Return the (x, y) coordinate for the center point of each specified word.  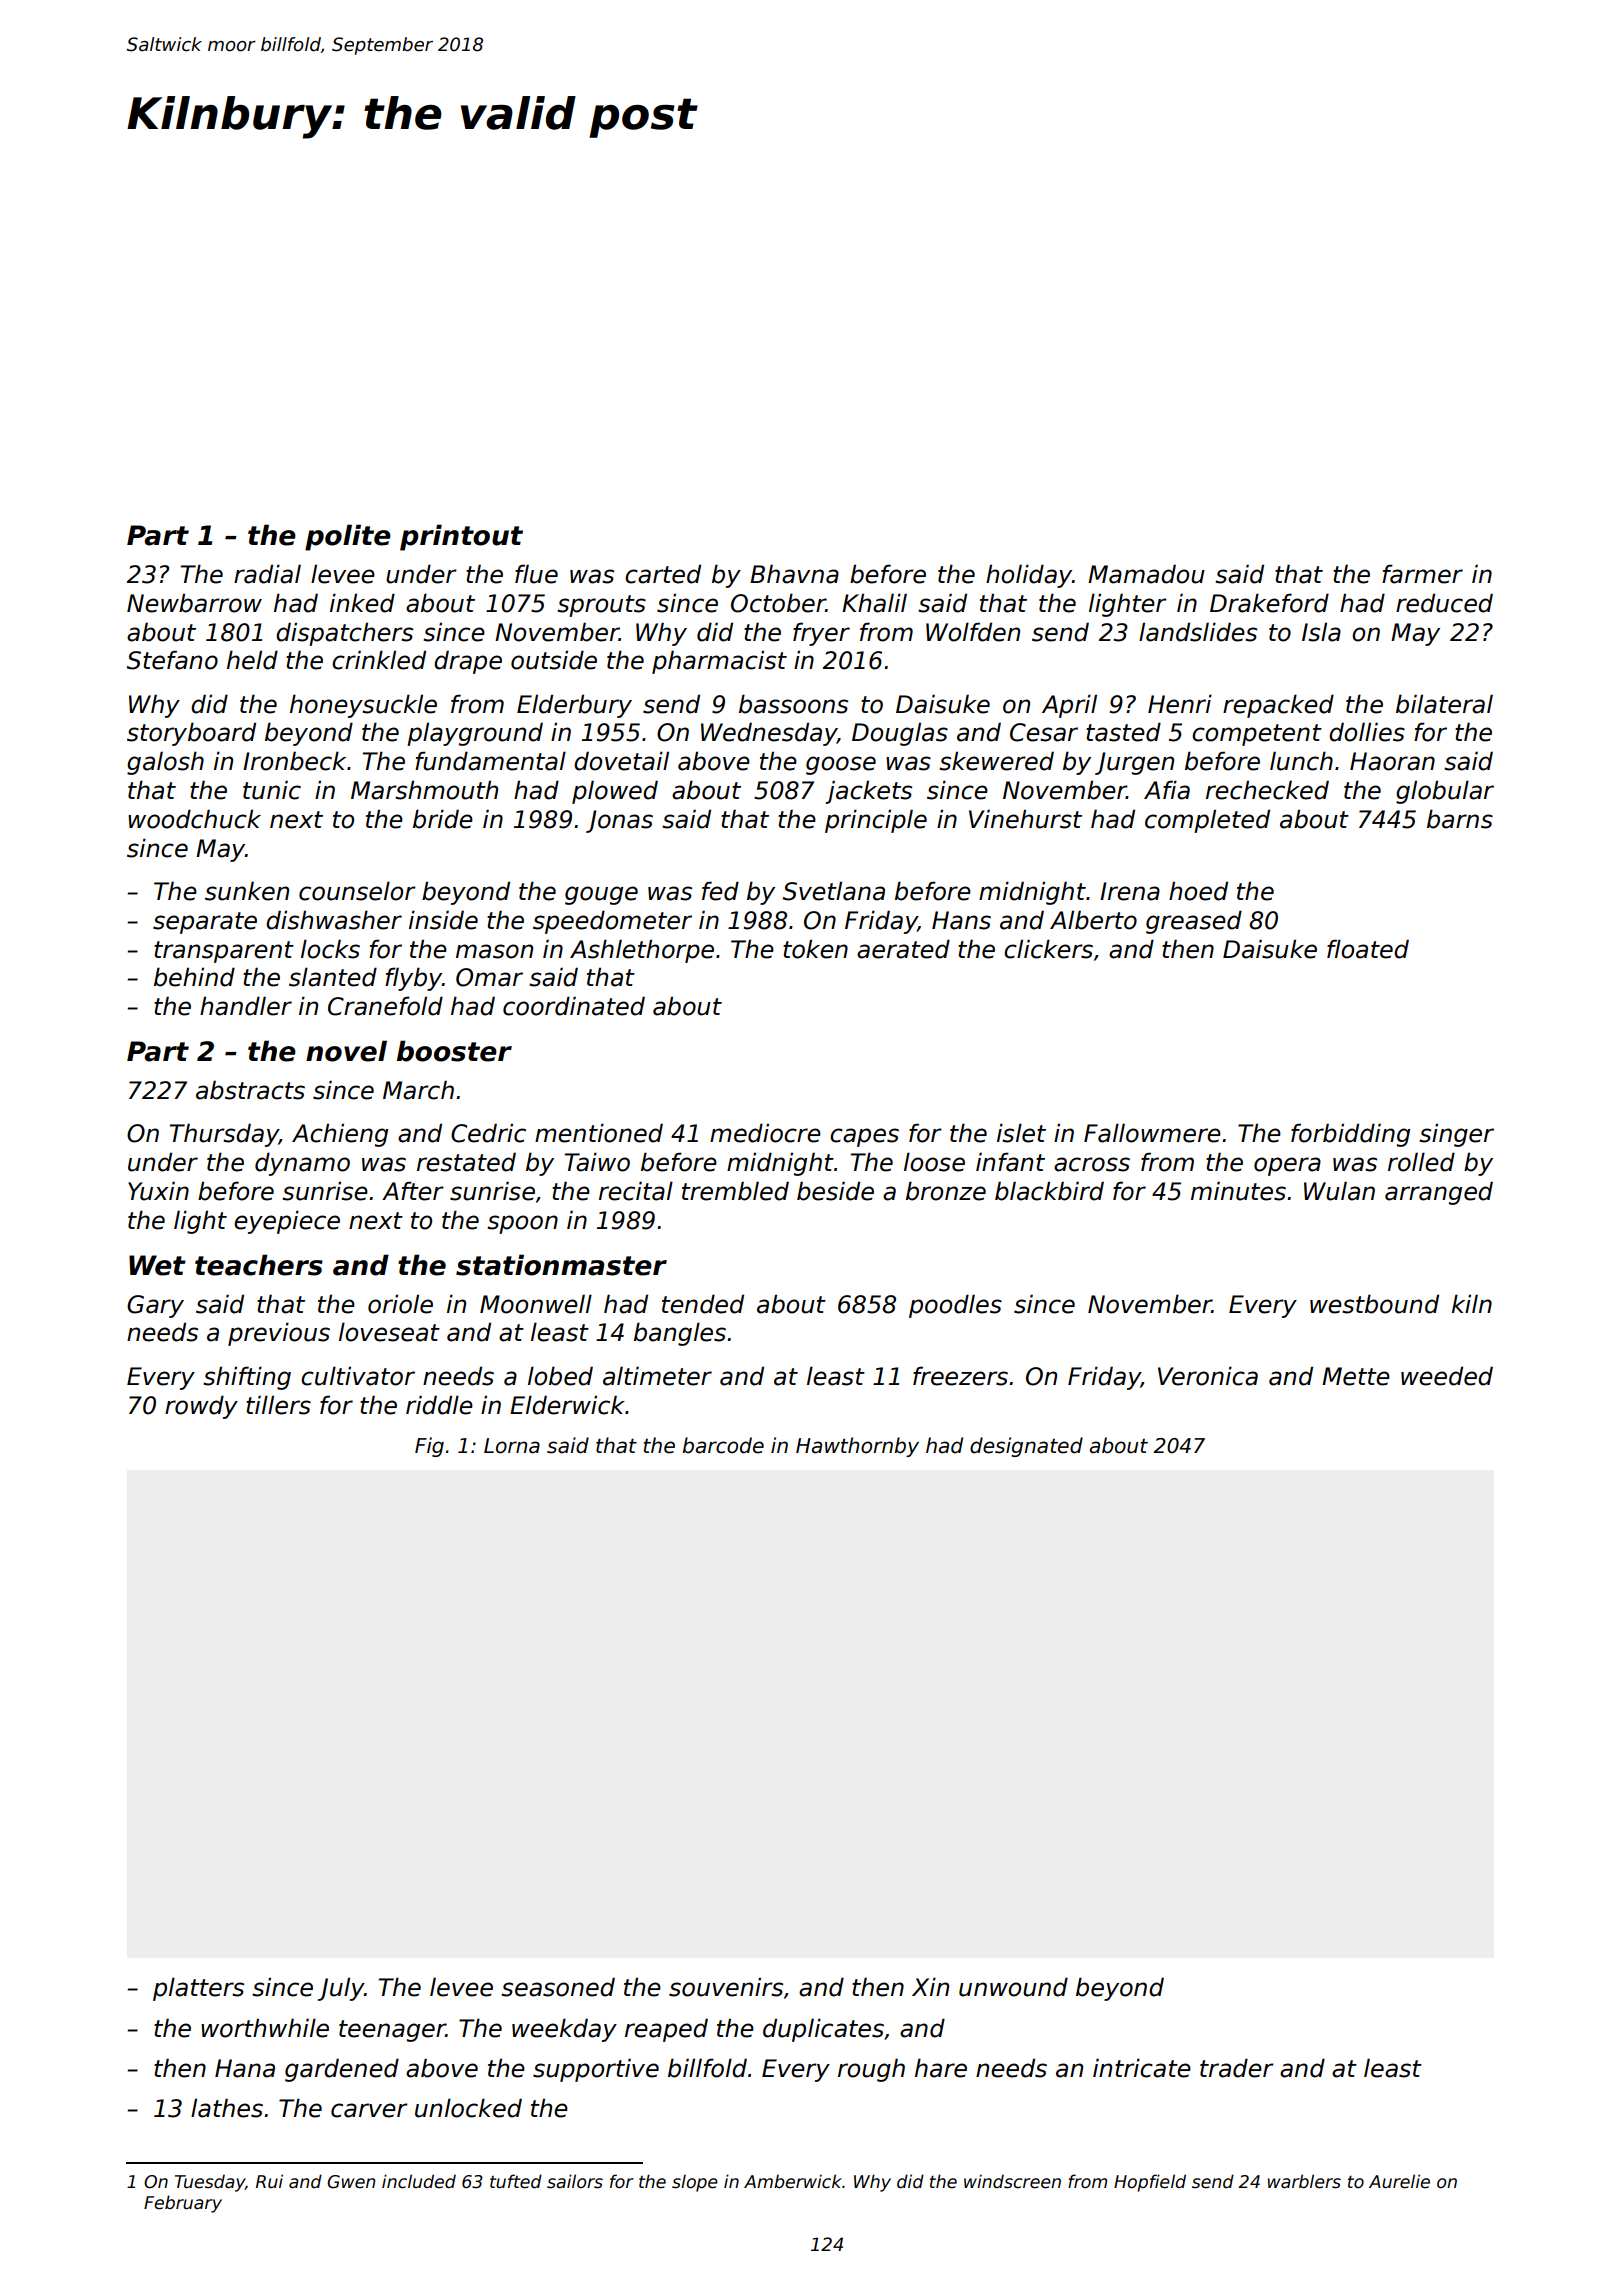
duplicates (823, 2030)
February (183, 2204)
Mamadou (1146, 574)
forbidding (1350, 1135)
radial (267, 574)
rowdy (201, 1407)
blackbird (1049, 1191)
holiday (1029, 576)
